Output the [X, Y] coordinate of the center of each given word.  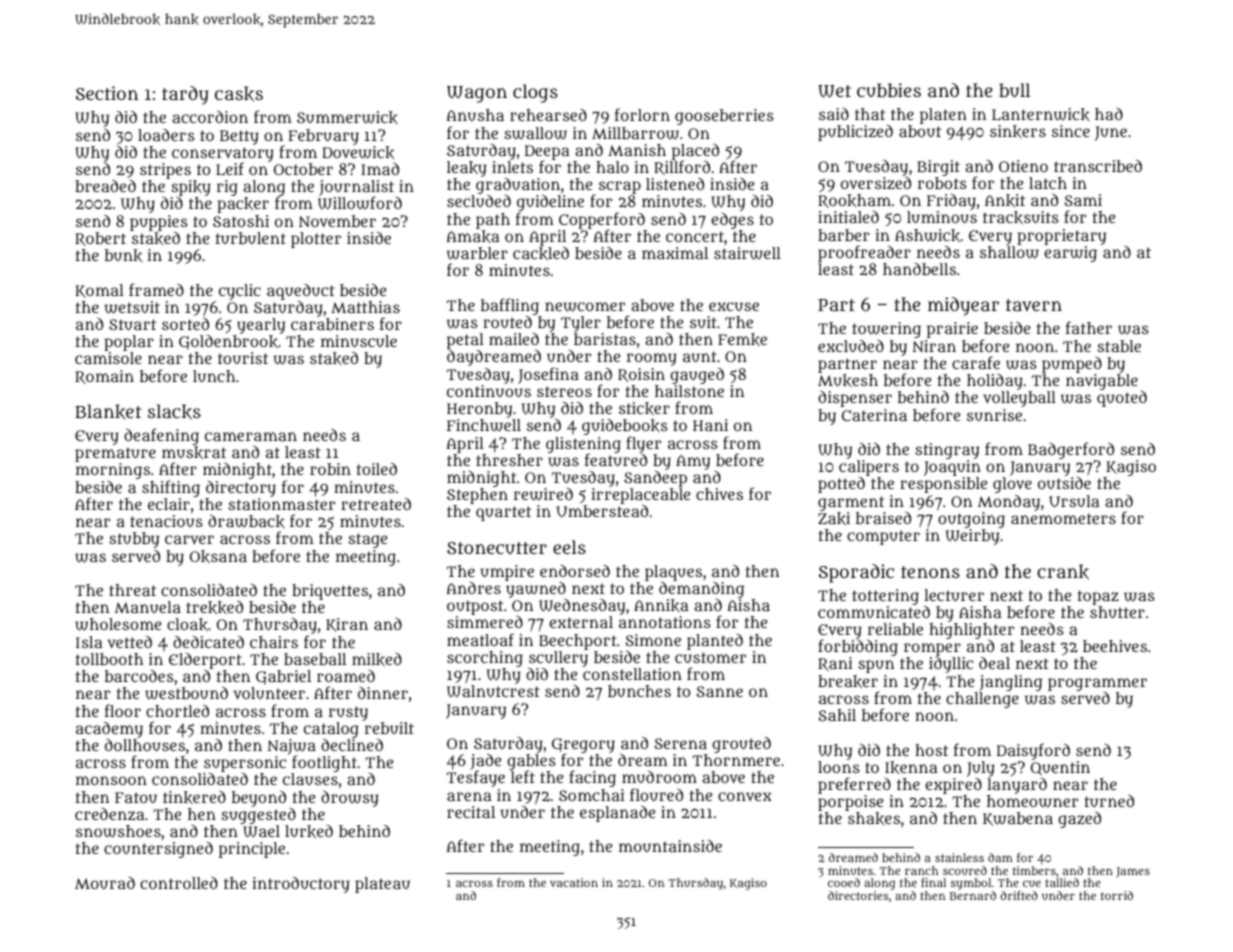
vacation [574, 882]
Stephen [477, 496]
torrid [1117, 895]
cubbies [889, 90]
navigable [1102, 382]
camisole [108, 358]
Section [107, 93]
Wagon [477, 94]
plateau [382, 885]
